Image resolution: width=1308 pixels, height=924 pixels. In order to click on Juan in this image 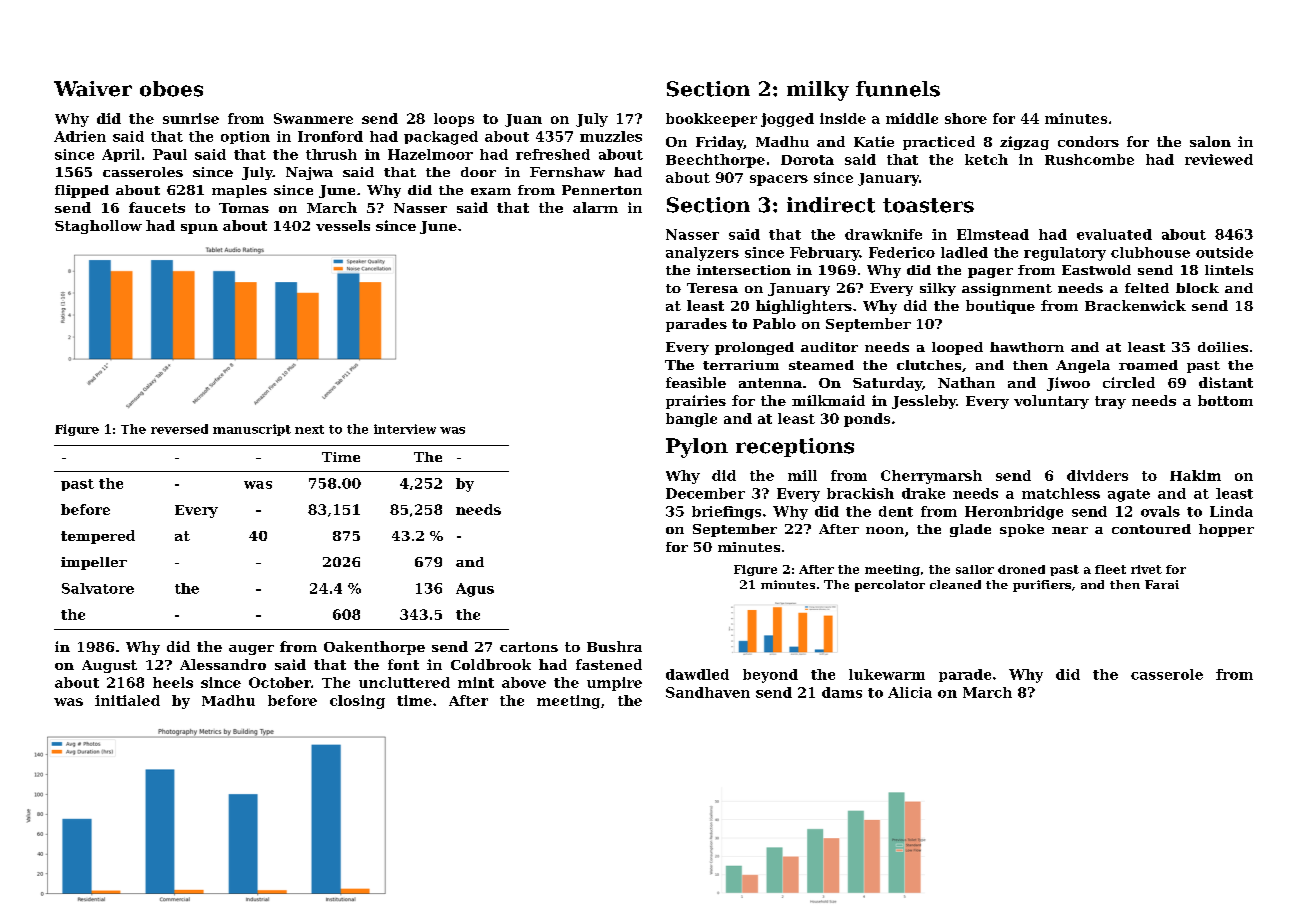, I will do `click(523, 120)`.
